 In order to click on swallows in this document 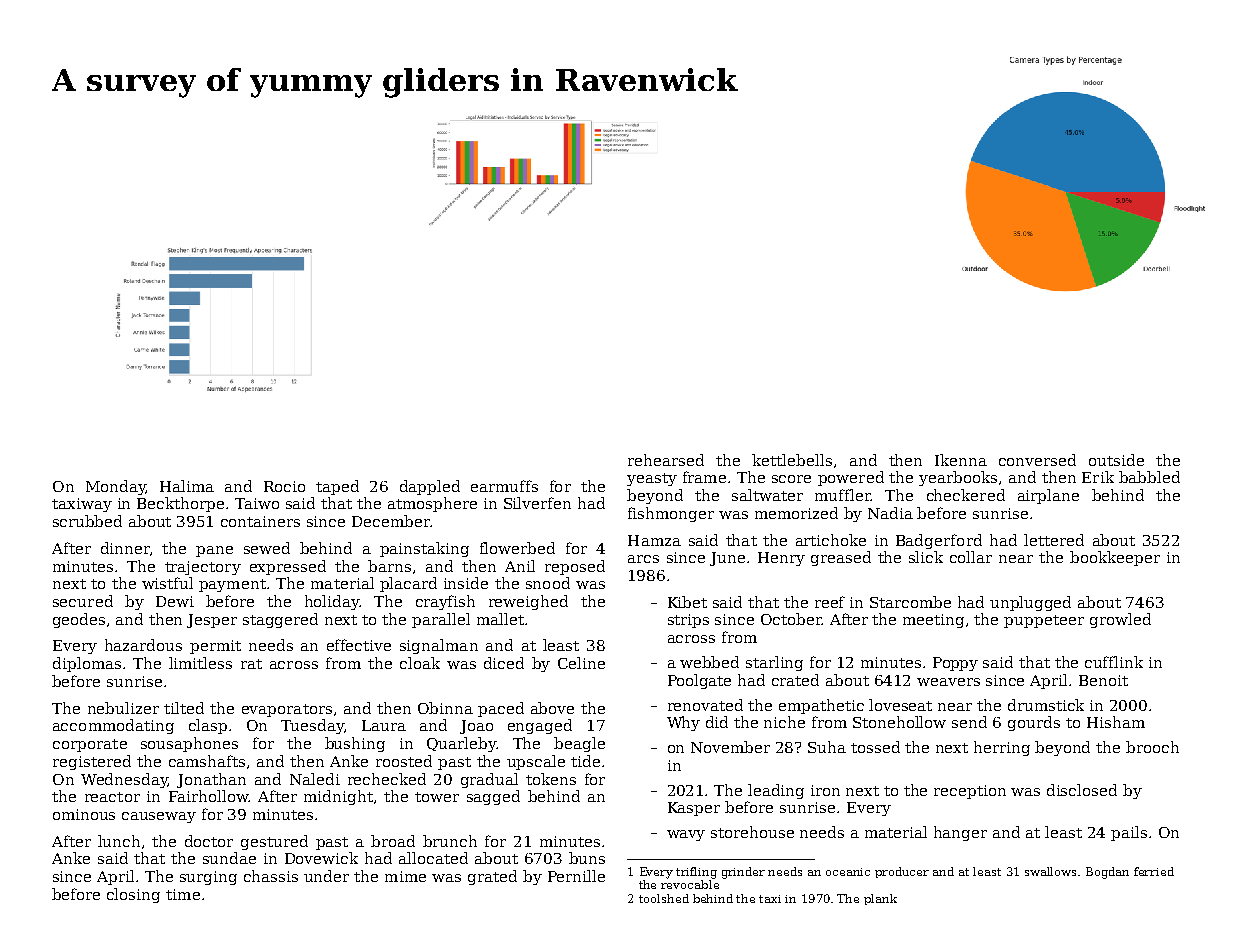, I will do `click(1050, 871)`.
